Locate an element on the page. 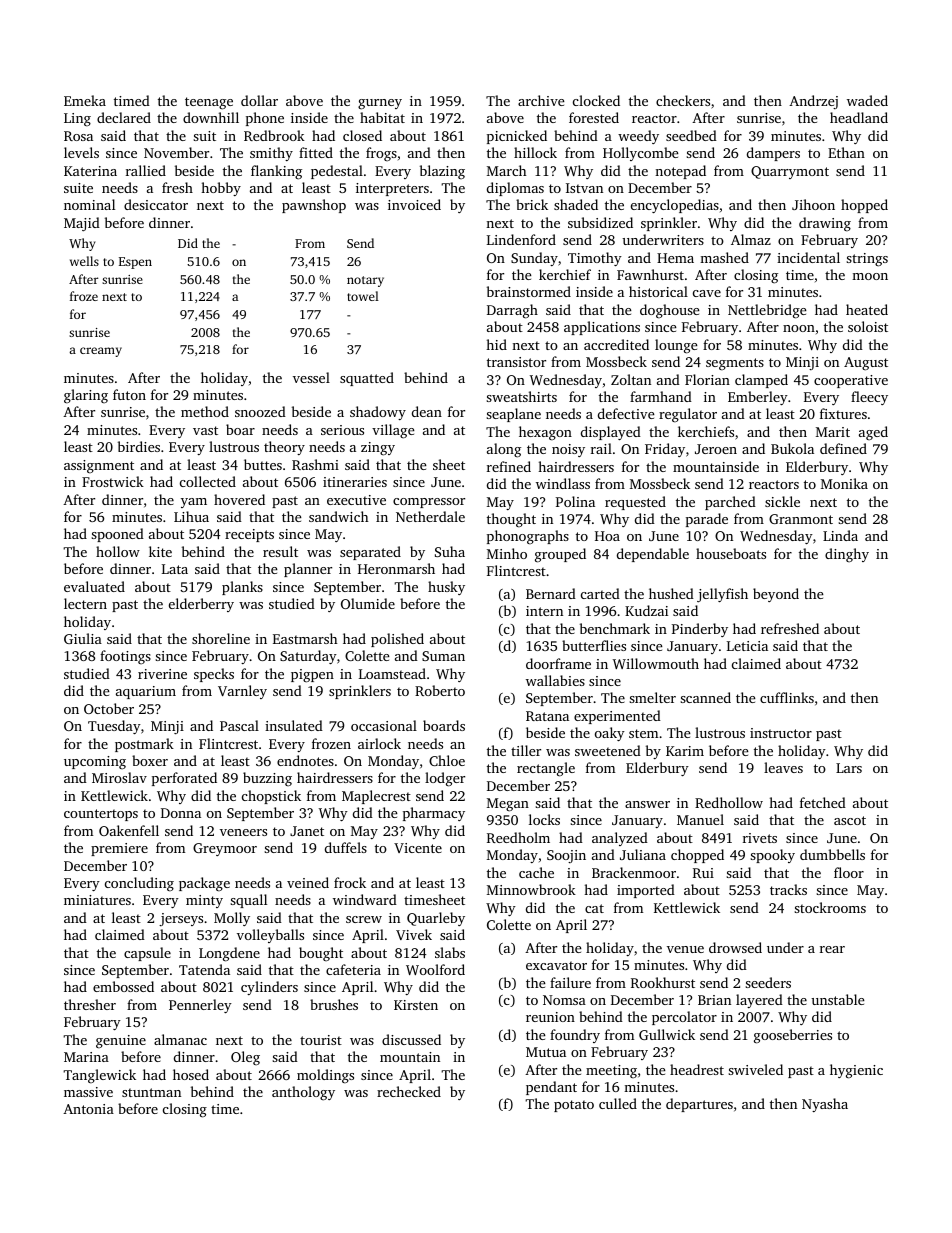 The width and height of the image is (952, 1233). carted is located at coordinates (600, 593).
